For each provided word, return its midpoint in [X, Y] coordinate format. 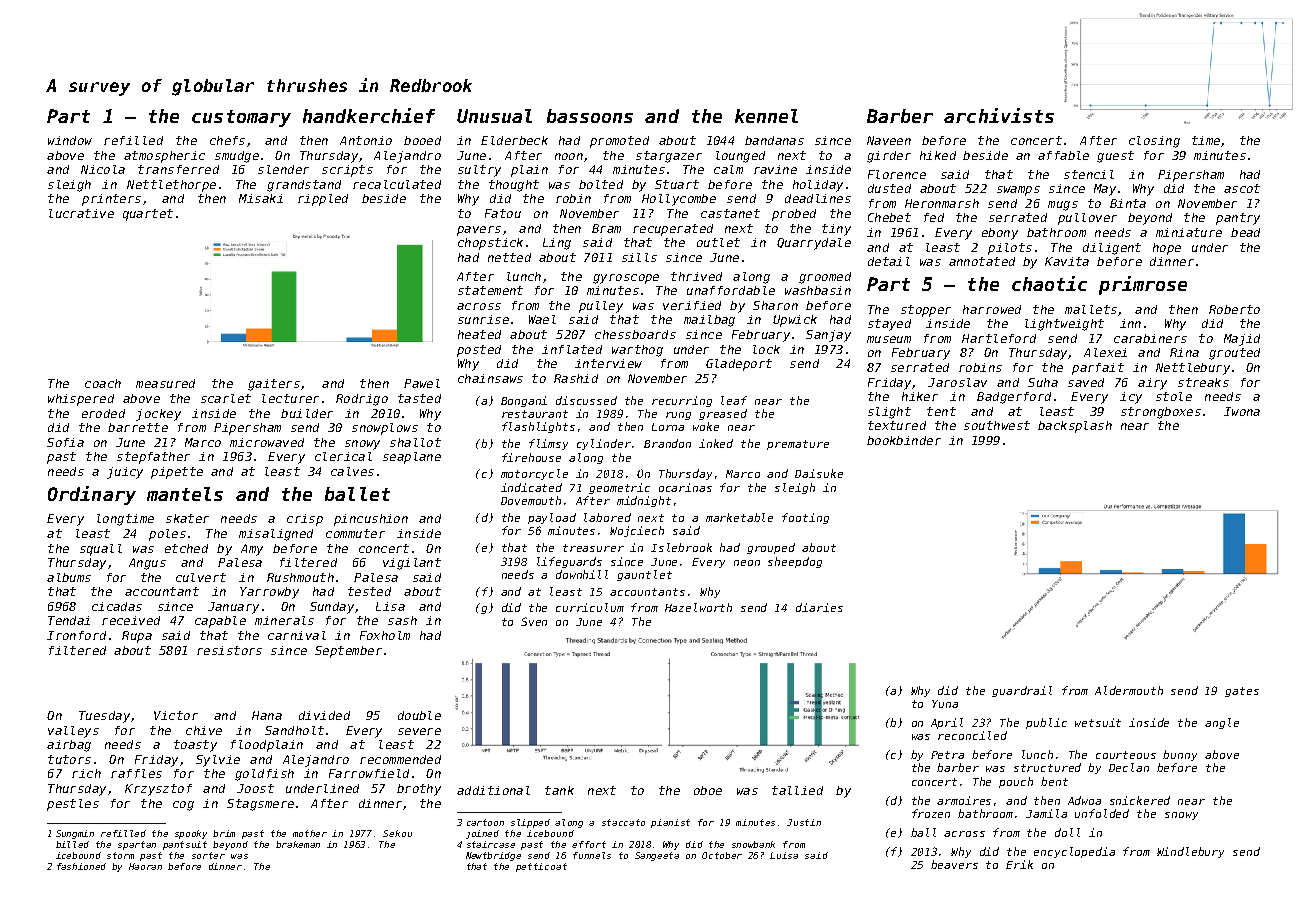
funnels [592, 855]
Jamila [1046, 813]
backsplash [1075, 427]
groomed [825, 278]
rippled [323, 200]
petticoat [541, 867]
